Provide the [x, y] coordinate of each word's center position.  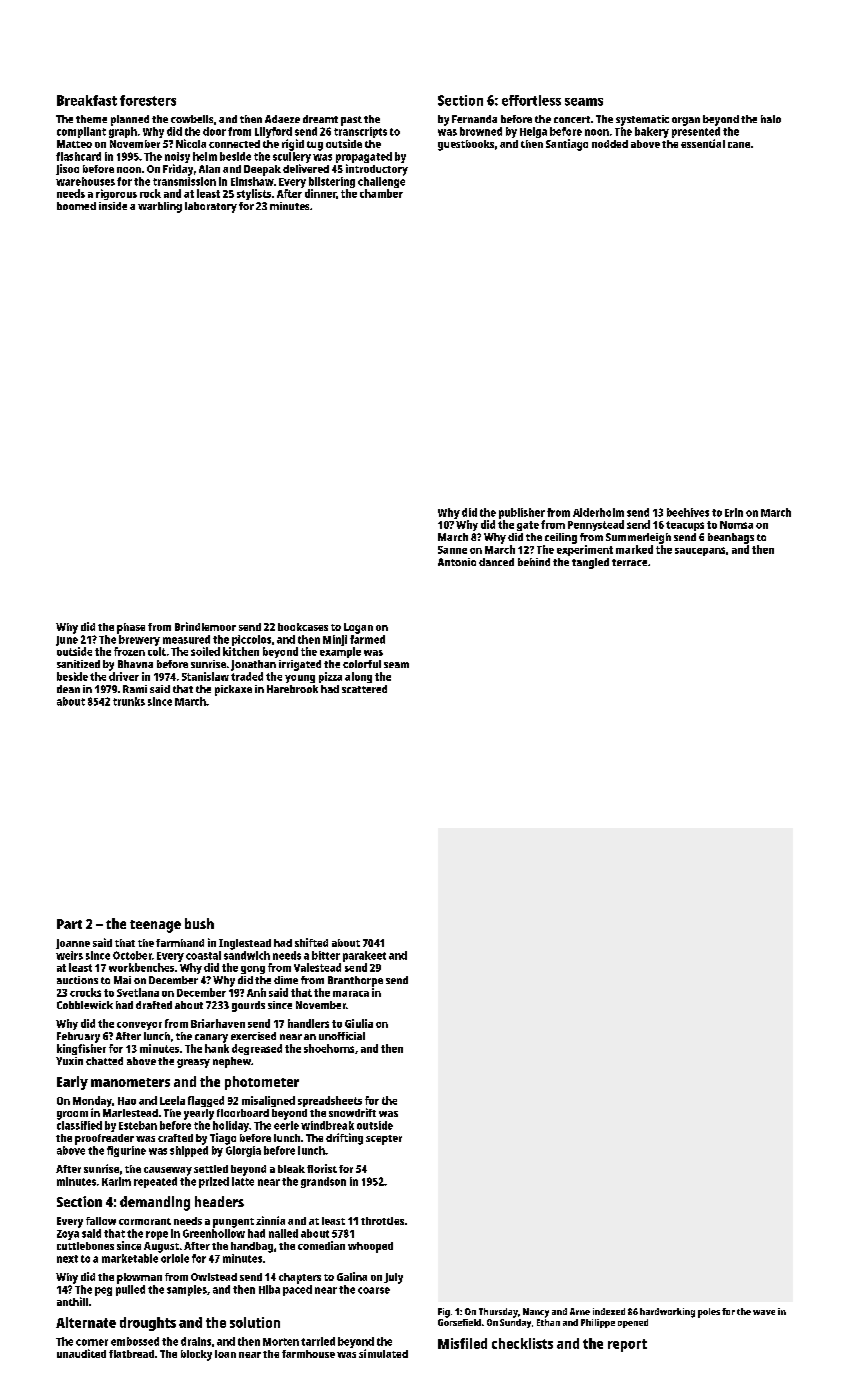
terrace [629, 562]
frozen [129, 651]
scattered [364, 689]
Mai [122, 980]
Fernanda [474, 119]
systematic [642, 120]
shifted [311, 942]
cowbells [192, 119]
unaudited [81, 1353]
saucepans [700, 551]
